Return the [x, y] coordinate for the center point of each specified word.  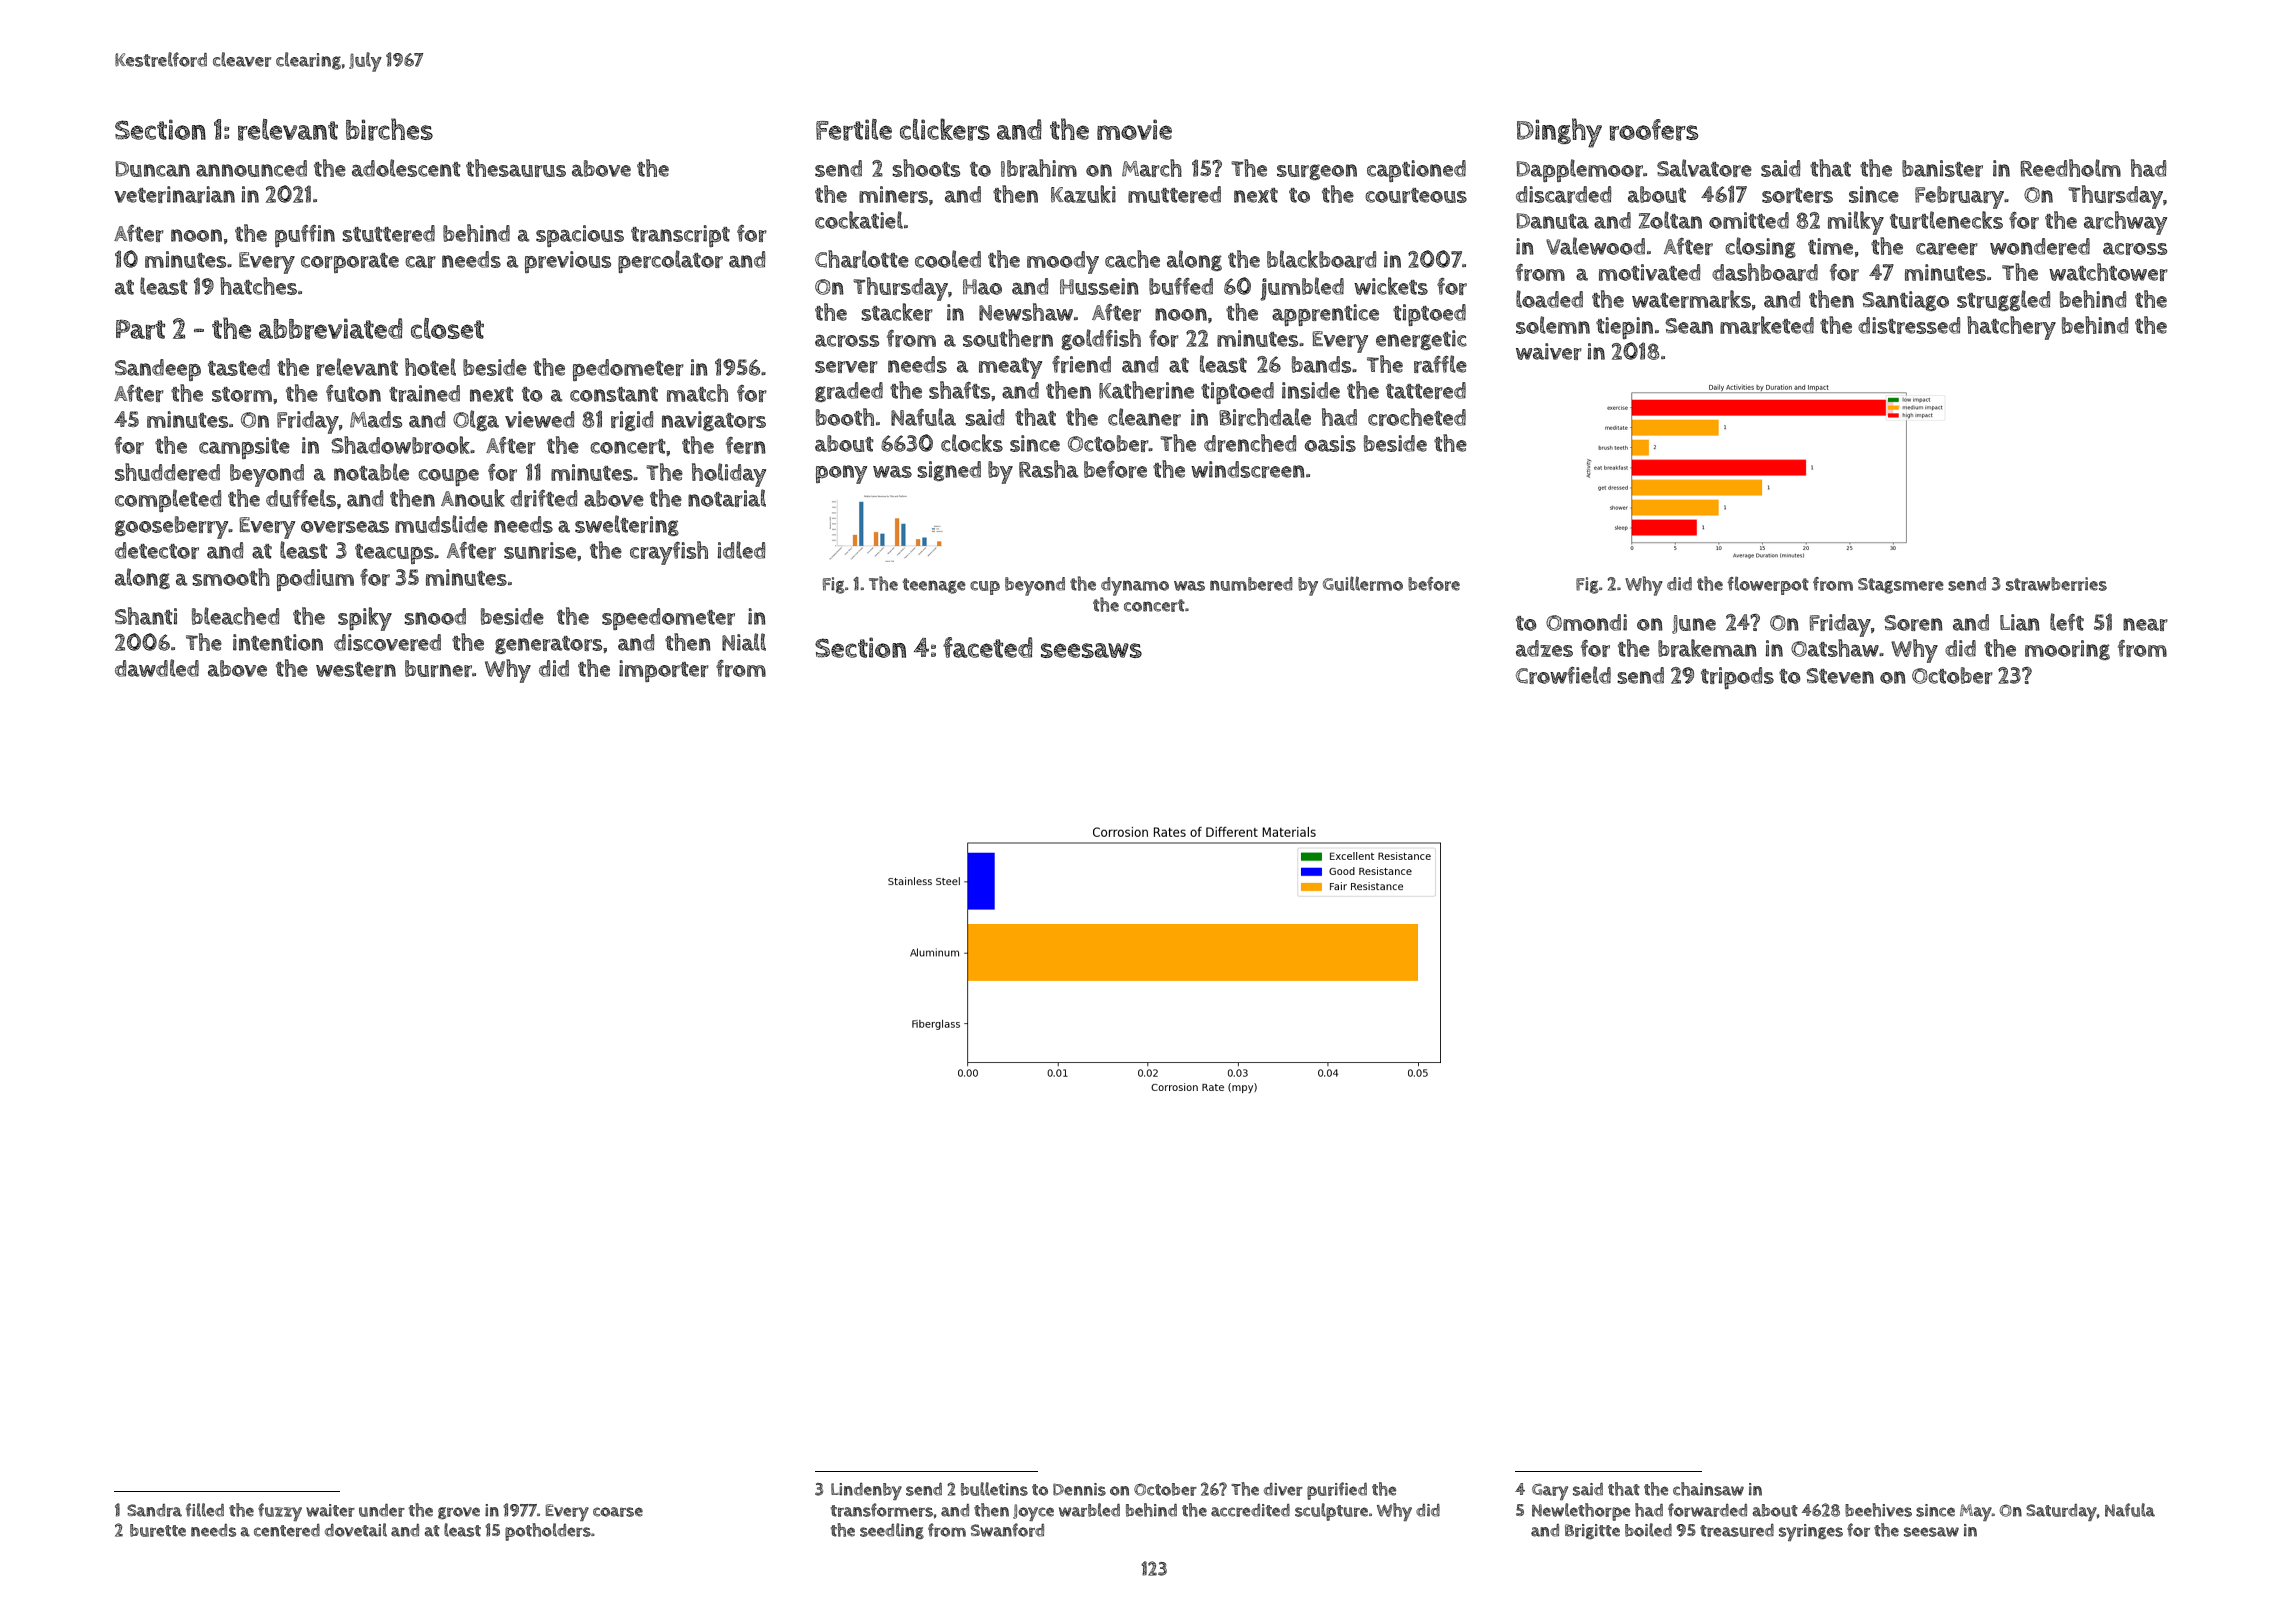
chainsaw [1708, 1489]
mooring [2067, 650]
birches [389, 129]
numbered [1251, 584]
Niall [744, 642]
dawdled [157, 668]
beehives [1878, 1510]
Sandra [154, 1510]
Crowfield [1563, 675]
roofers [1653, 130]
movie [1134, 129]
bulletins [994, 1489]
